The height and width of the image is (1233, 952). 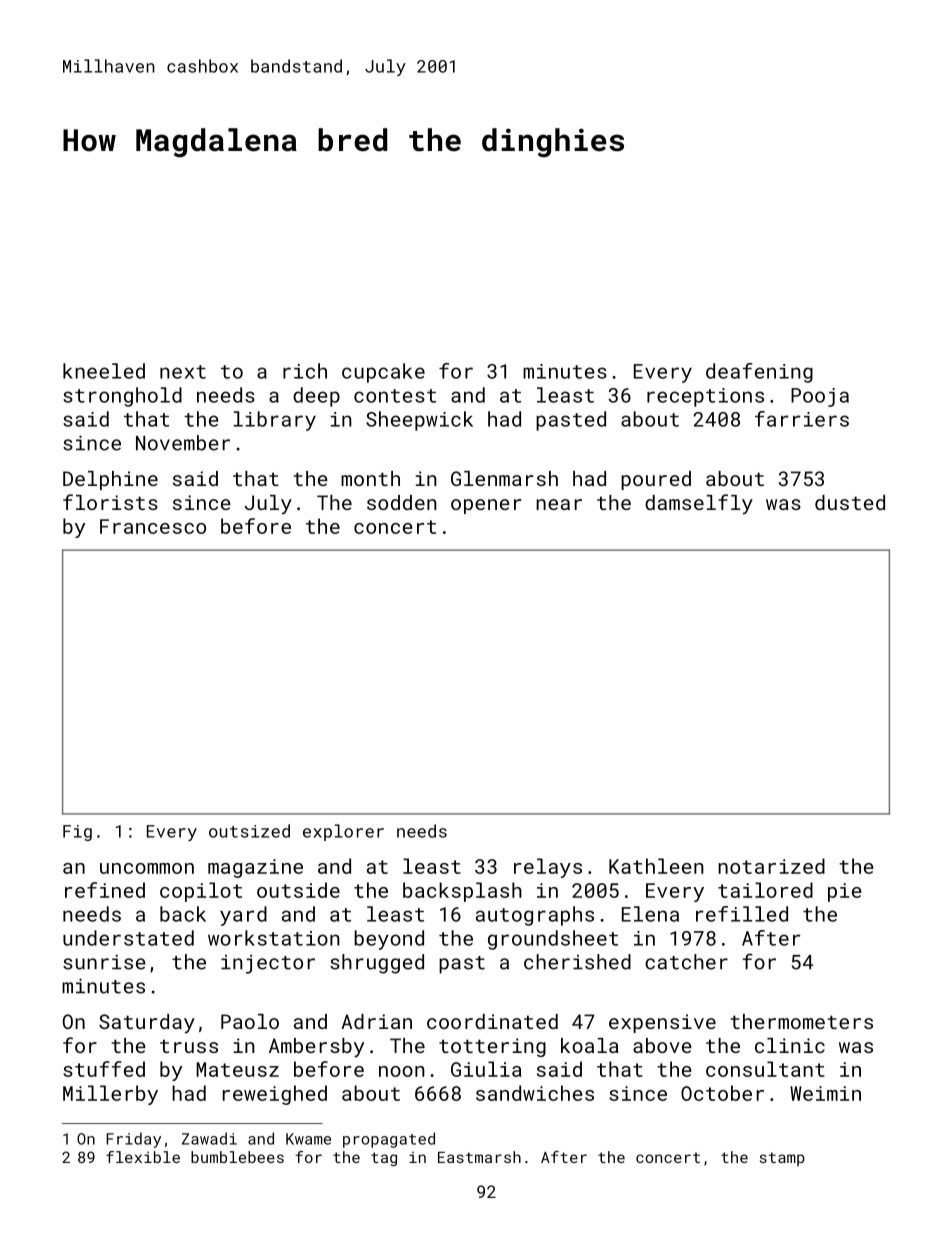 I want to click on catcher, so click(x=686, y=962).
